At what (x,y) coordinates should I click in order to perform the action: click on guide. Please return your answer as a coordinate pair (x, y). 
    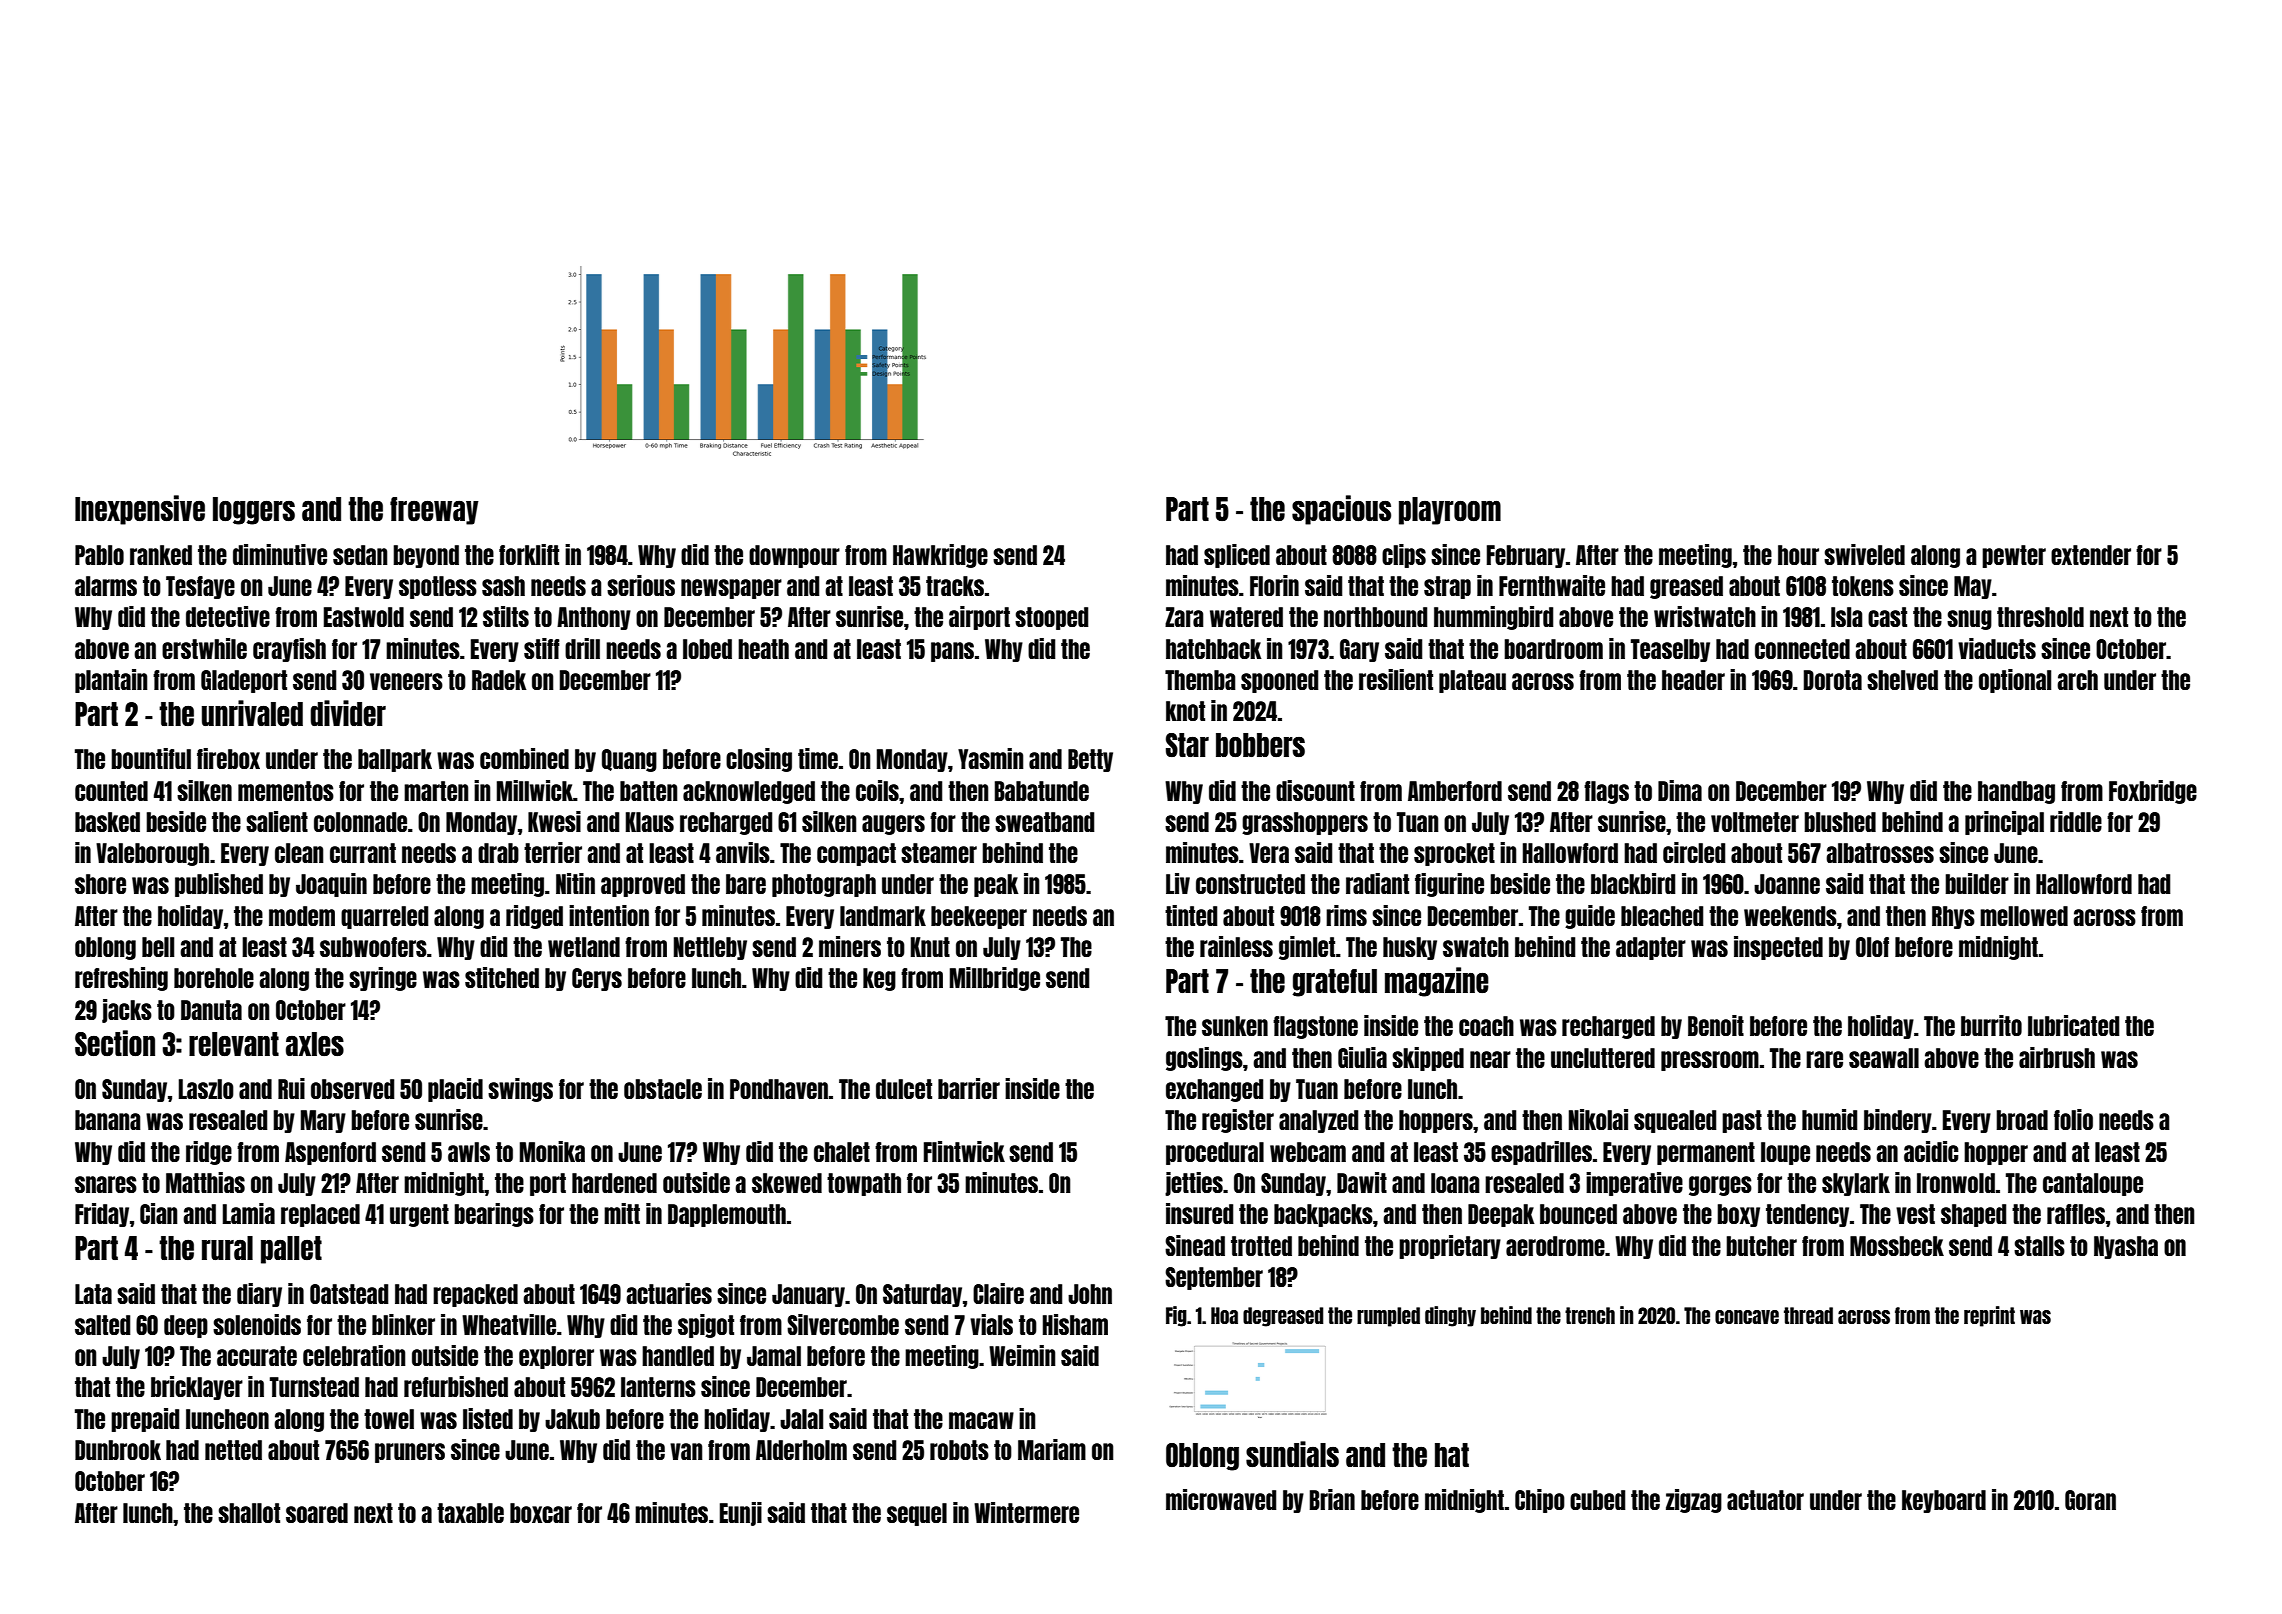
    Looking at the image, I should click on (1590, 917).
